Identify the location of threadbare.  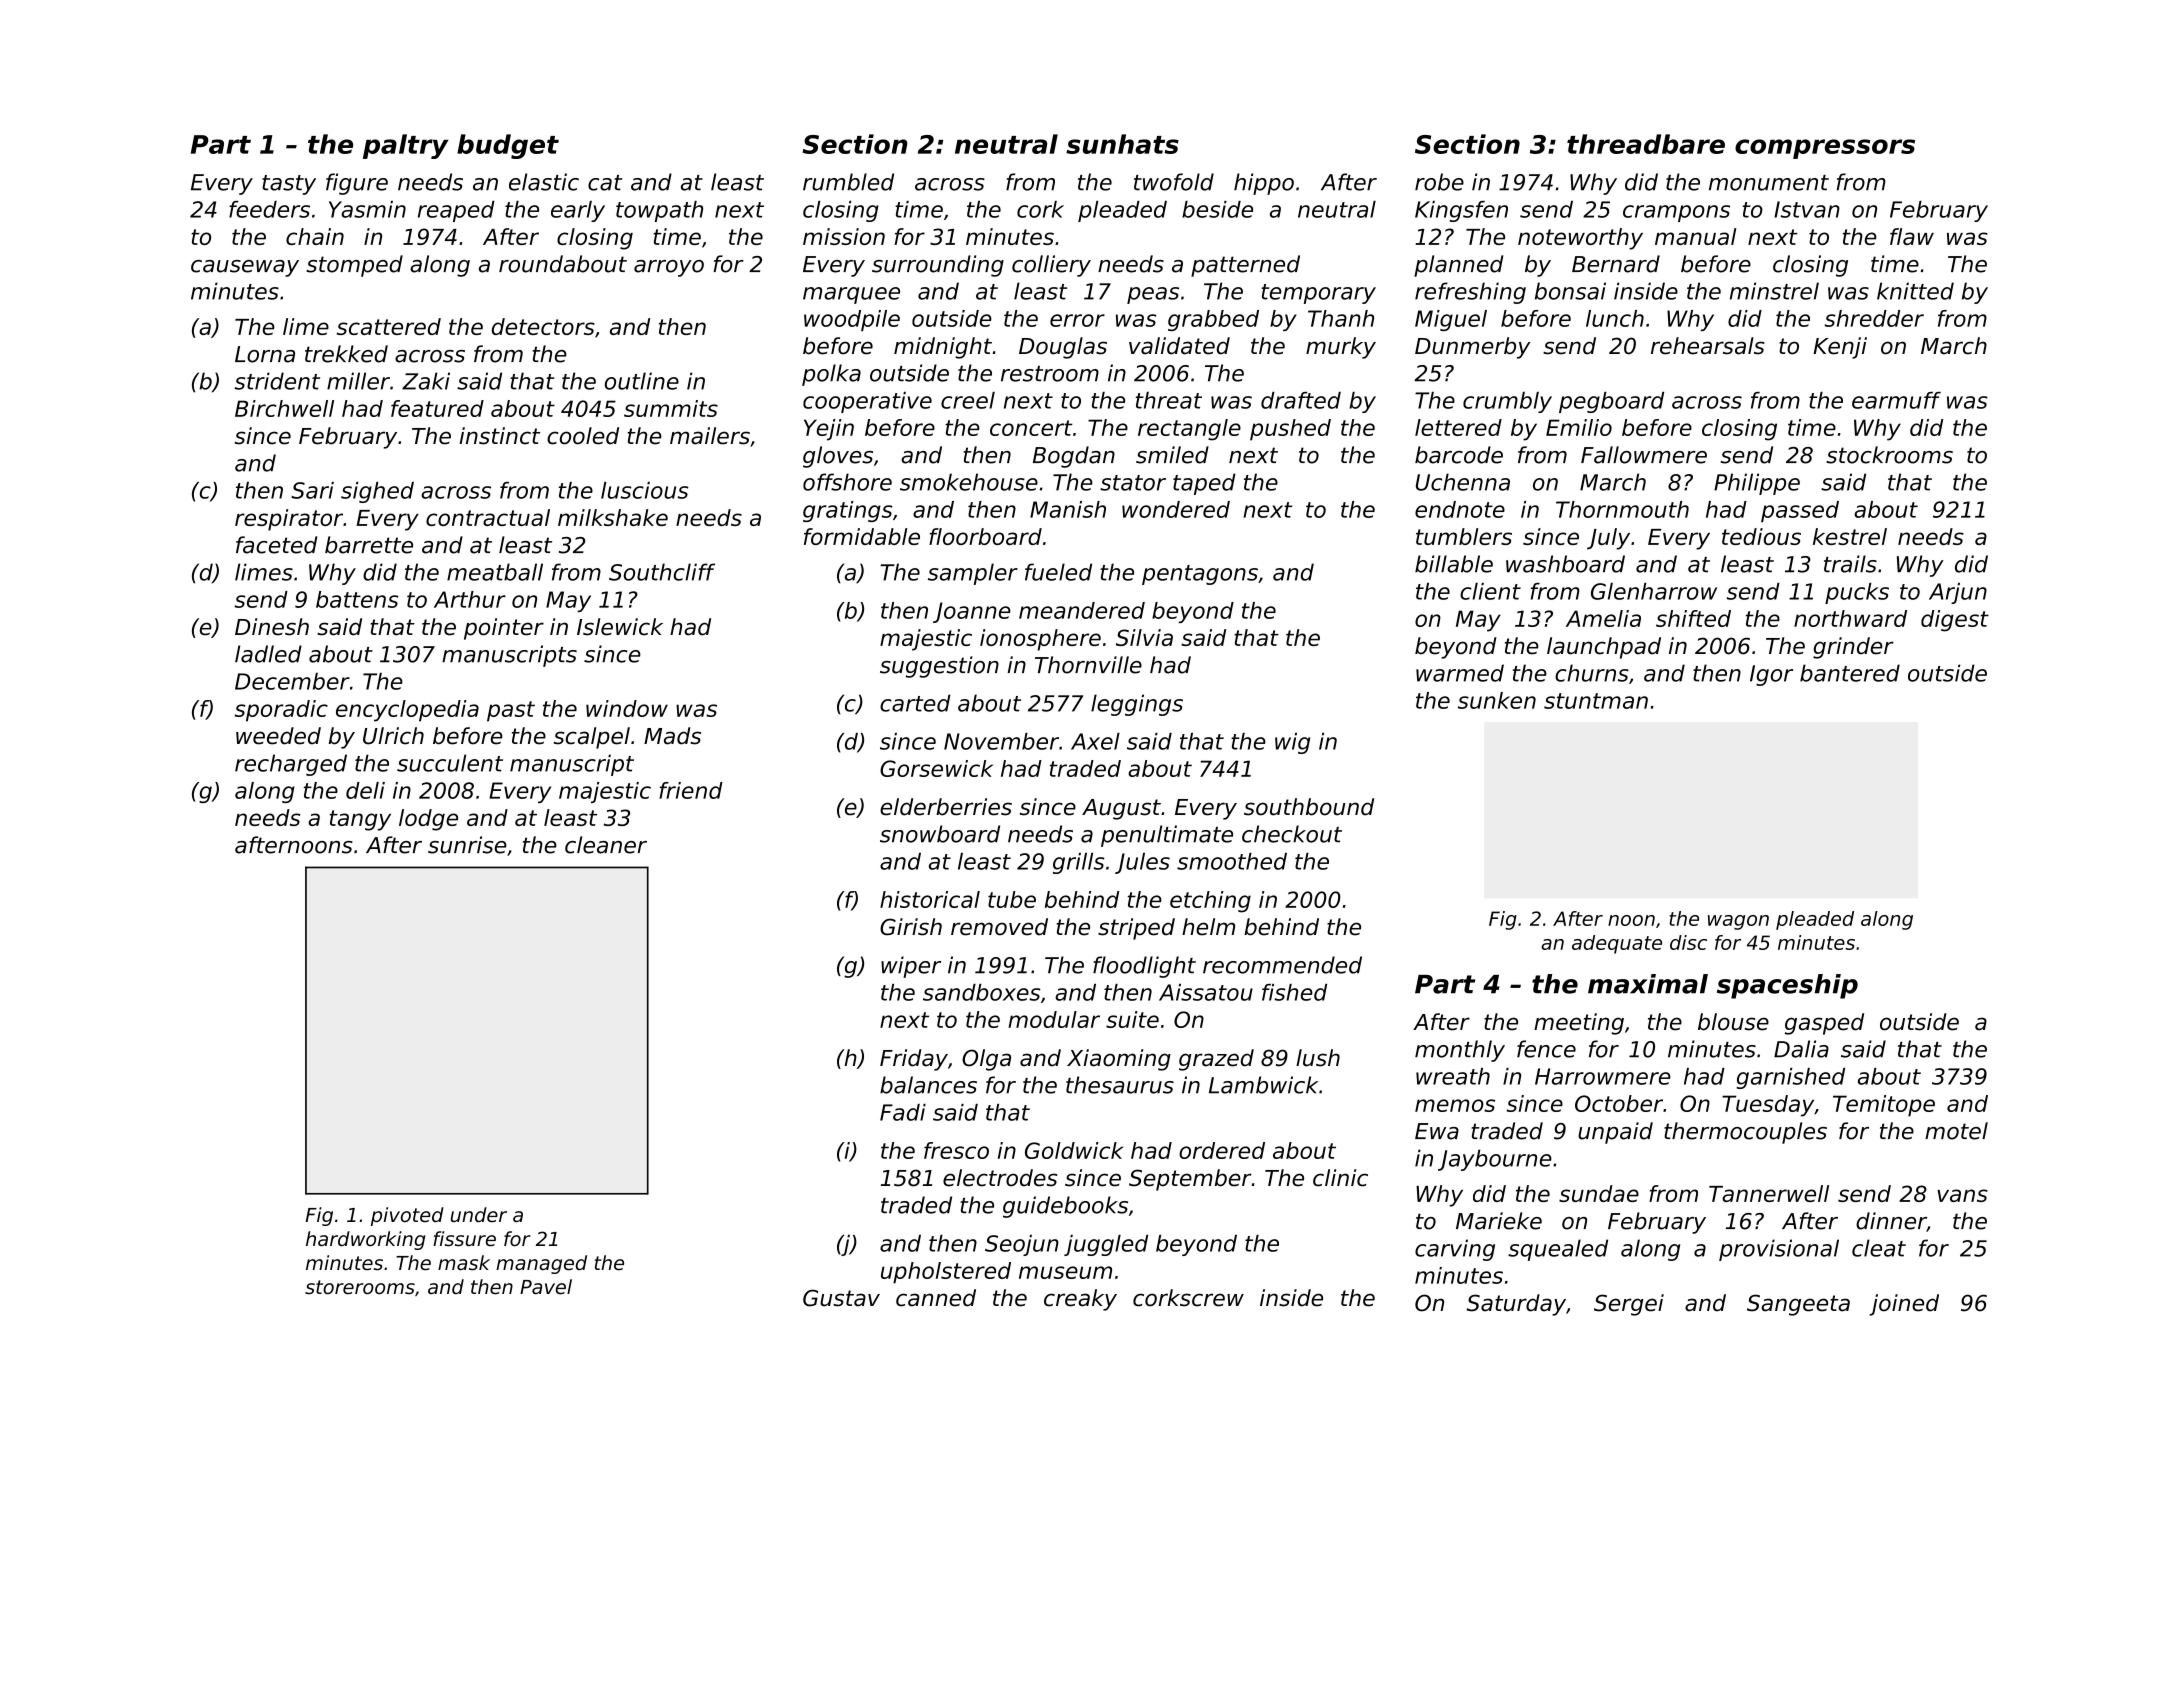
(1646, 144).
